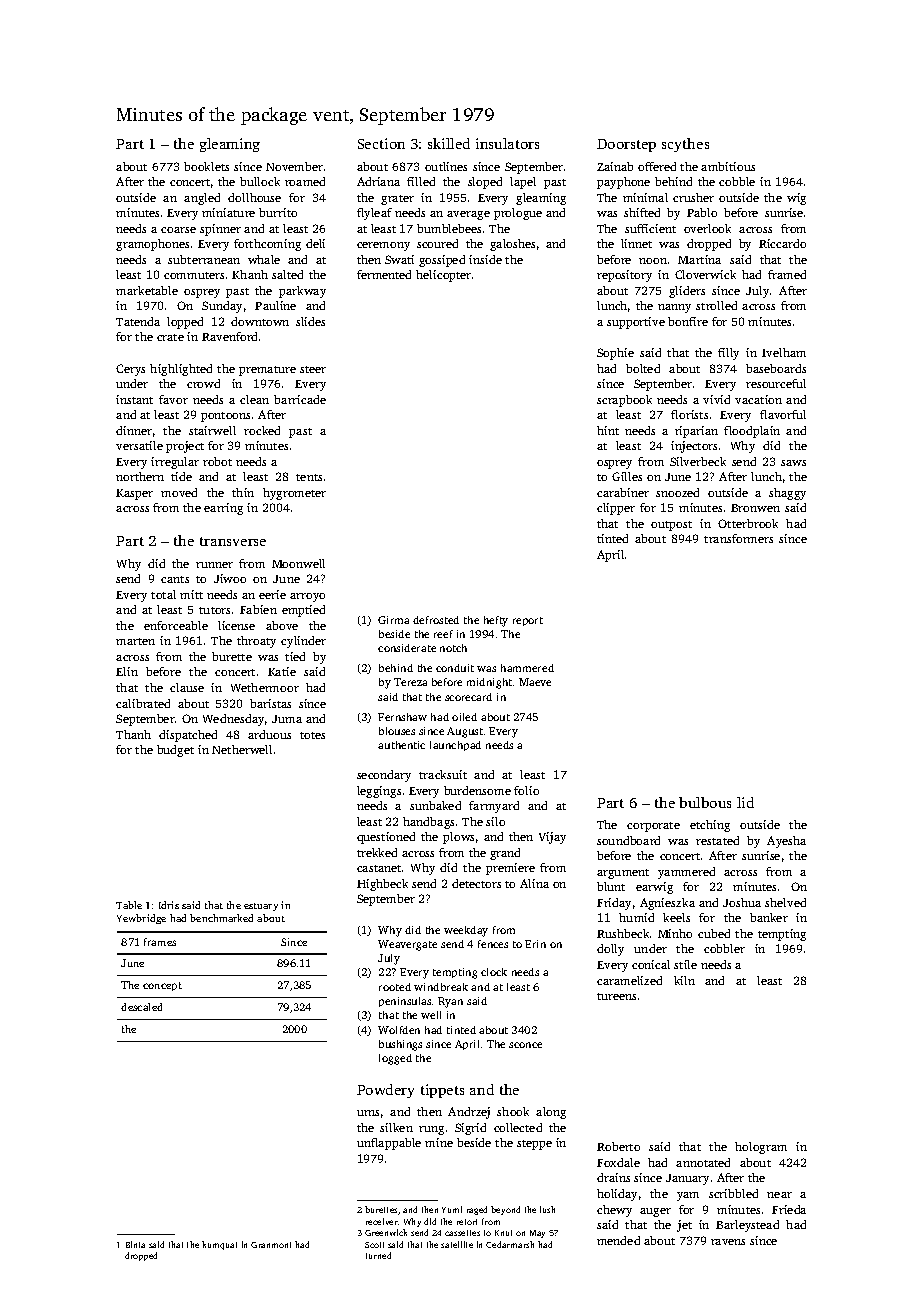 This screenshot has width=924, height=1308. I want to click on Maeve, so click(535, 682).
